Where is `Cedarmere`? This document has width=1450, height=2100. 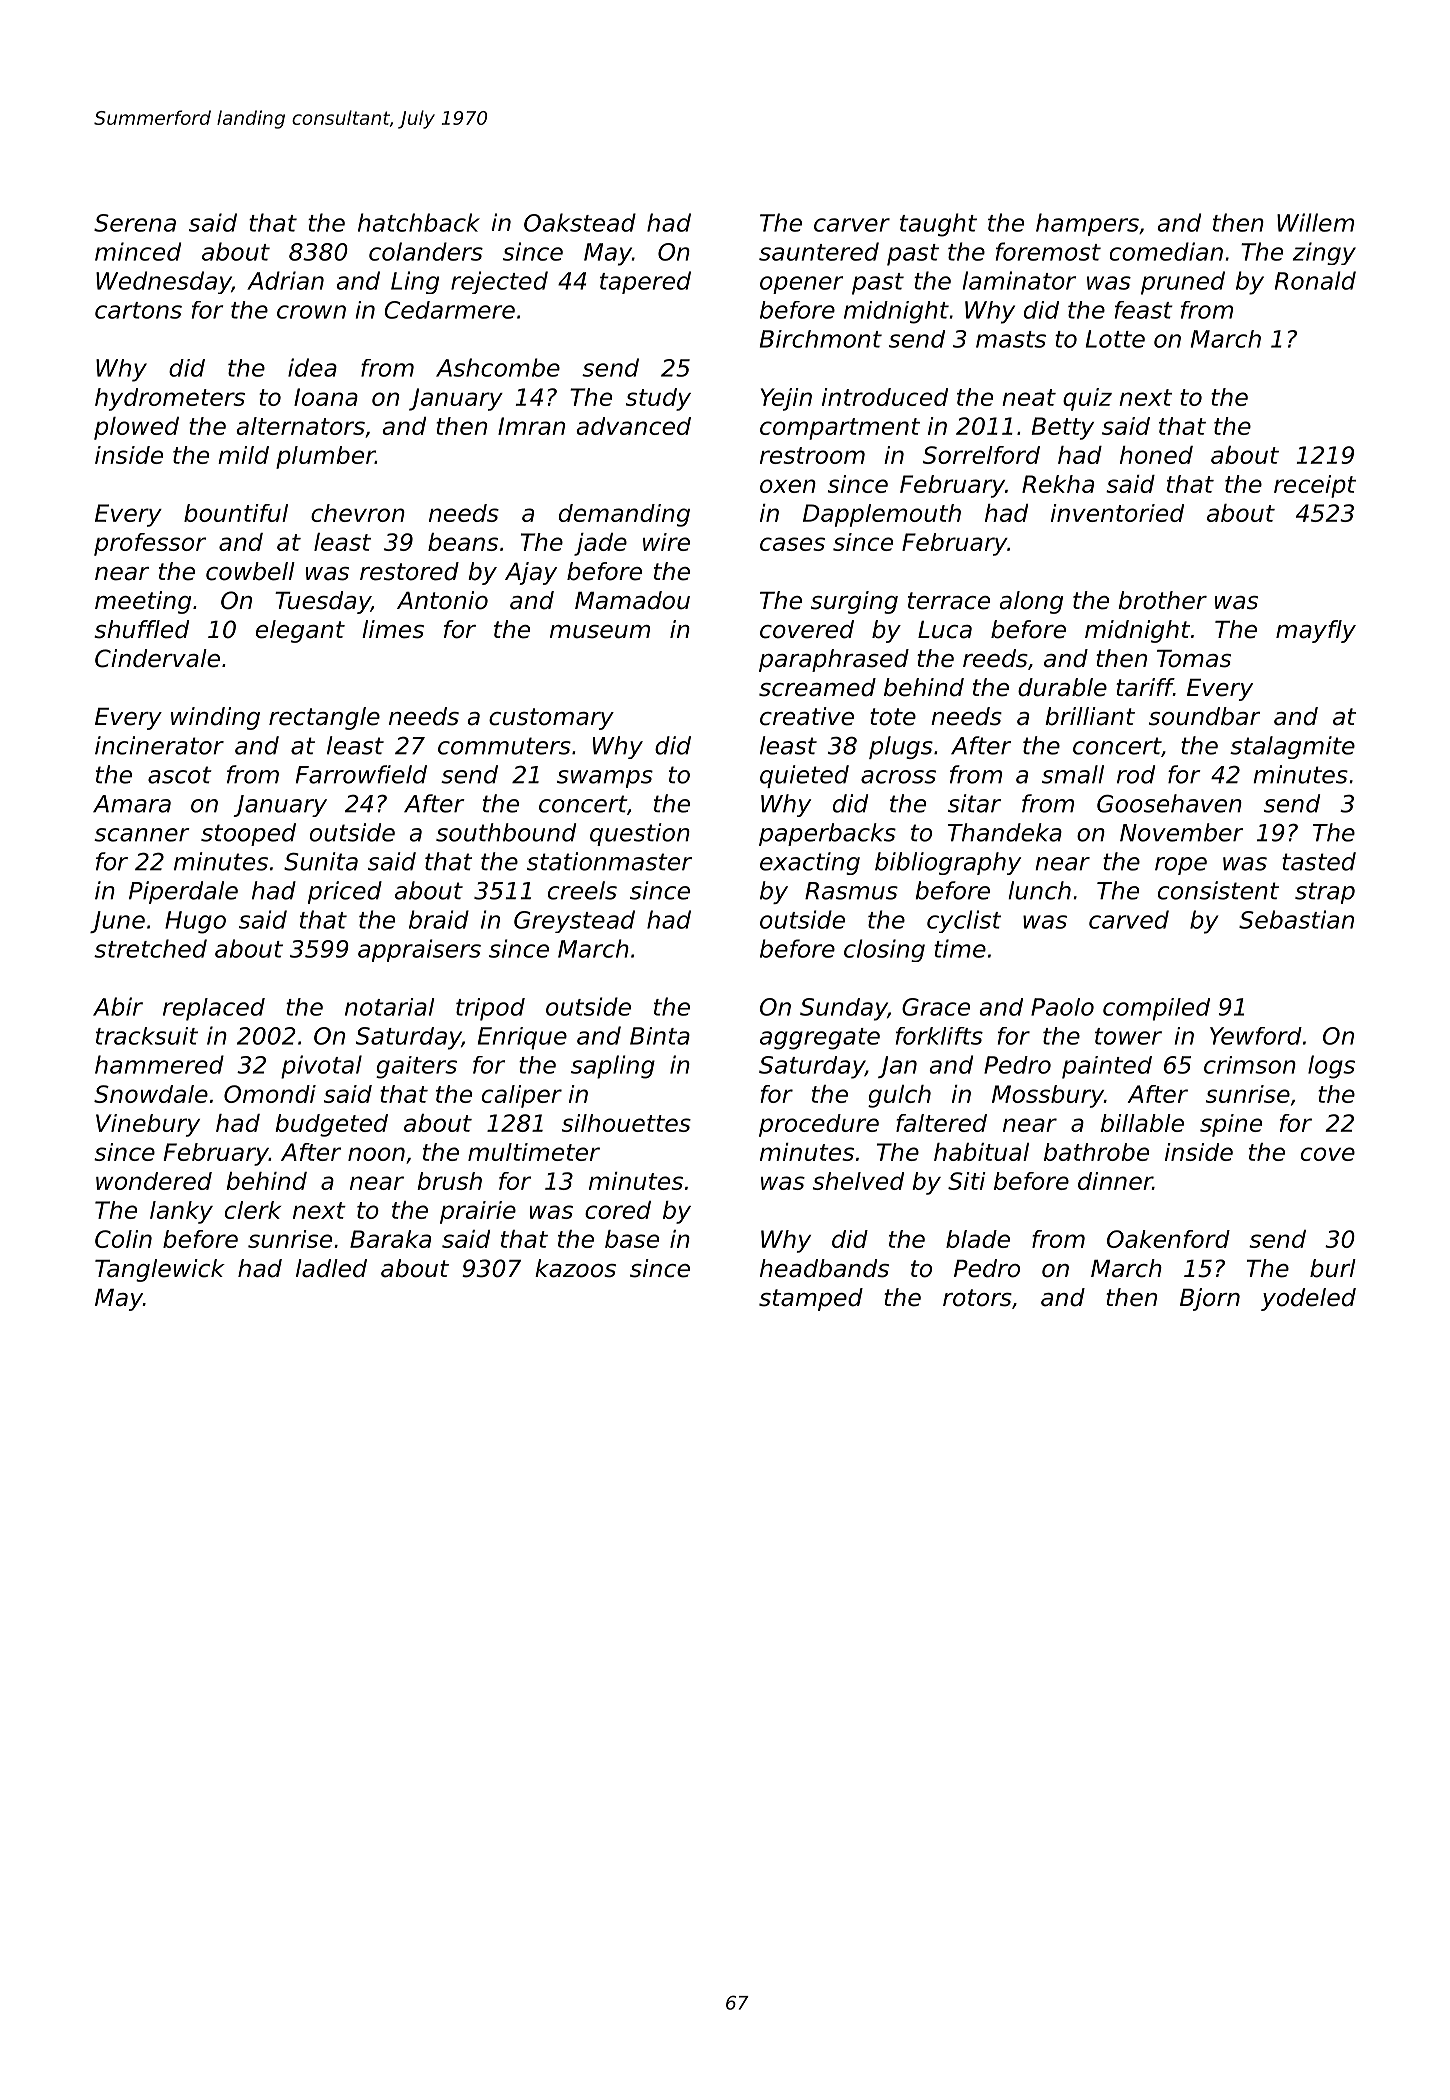
Cedarmere is located at coordinates (450, 310).
